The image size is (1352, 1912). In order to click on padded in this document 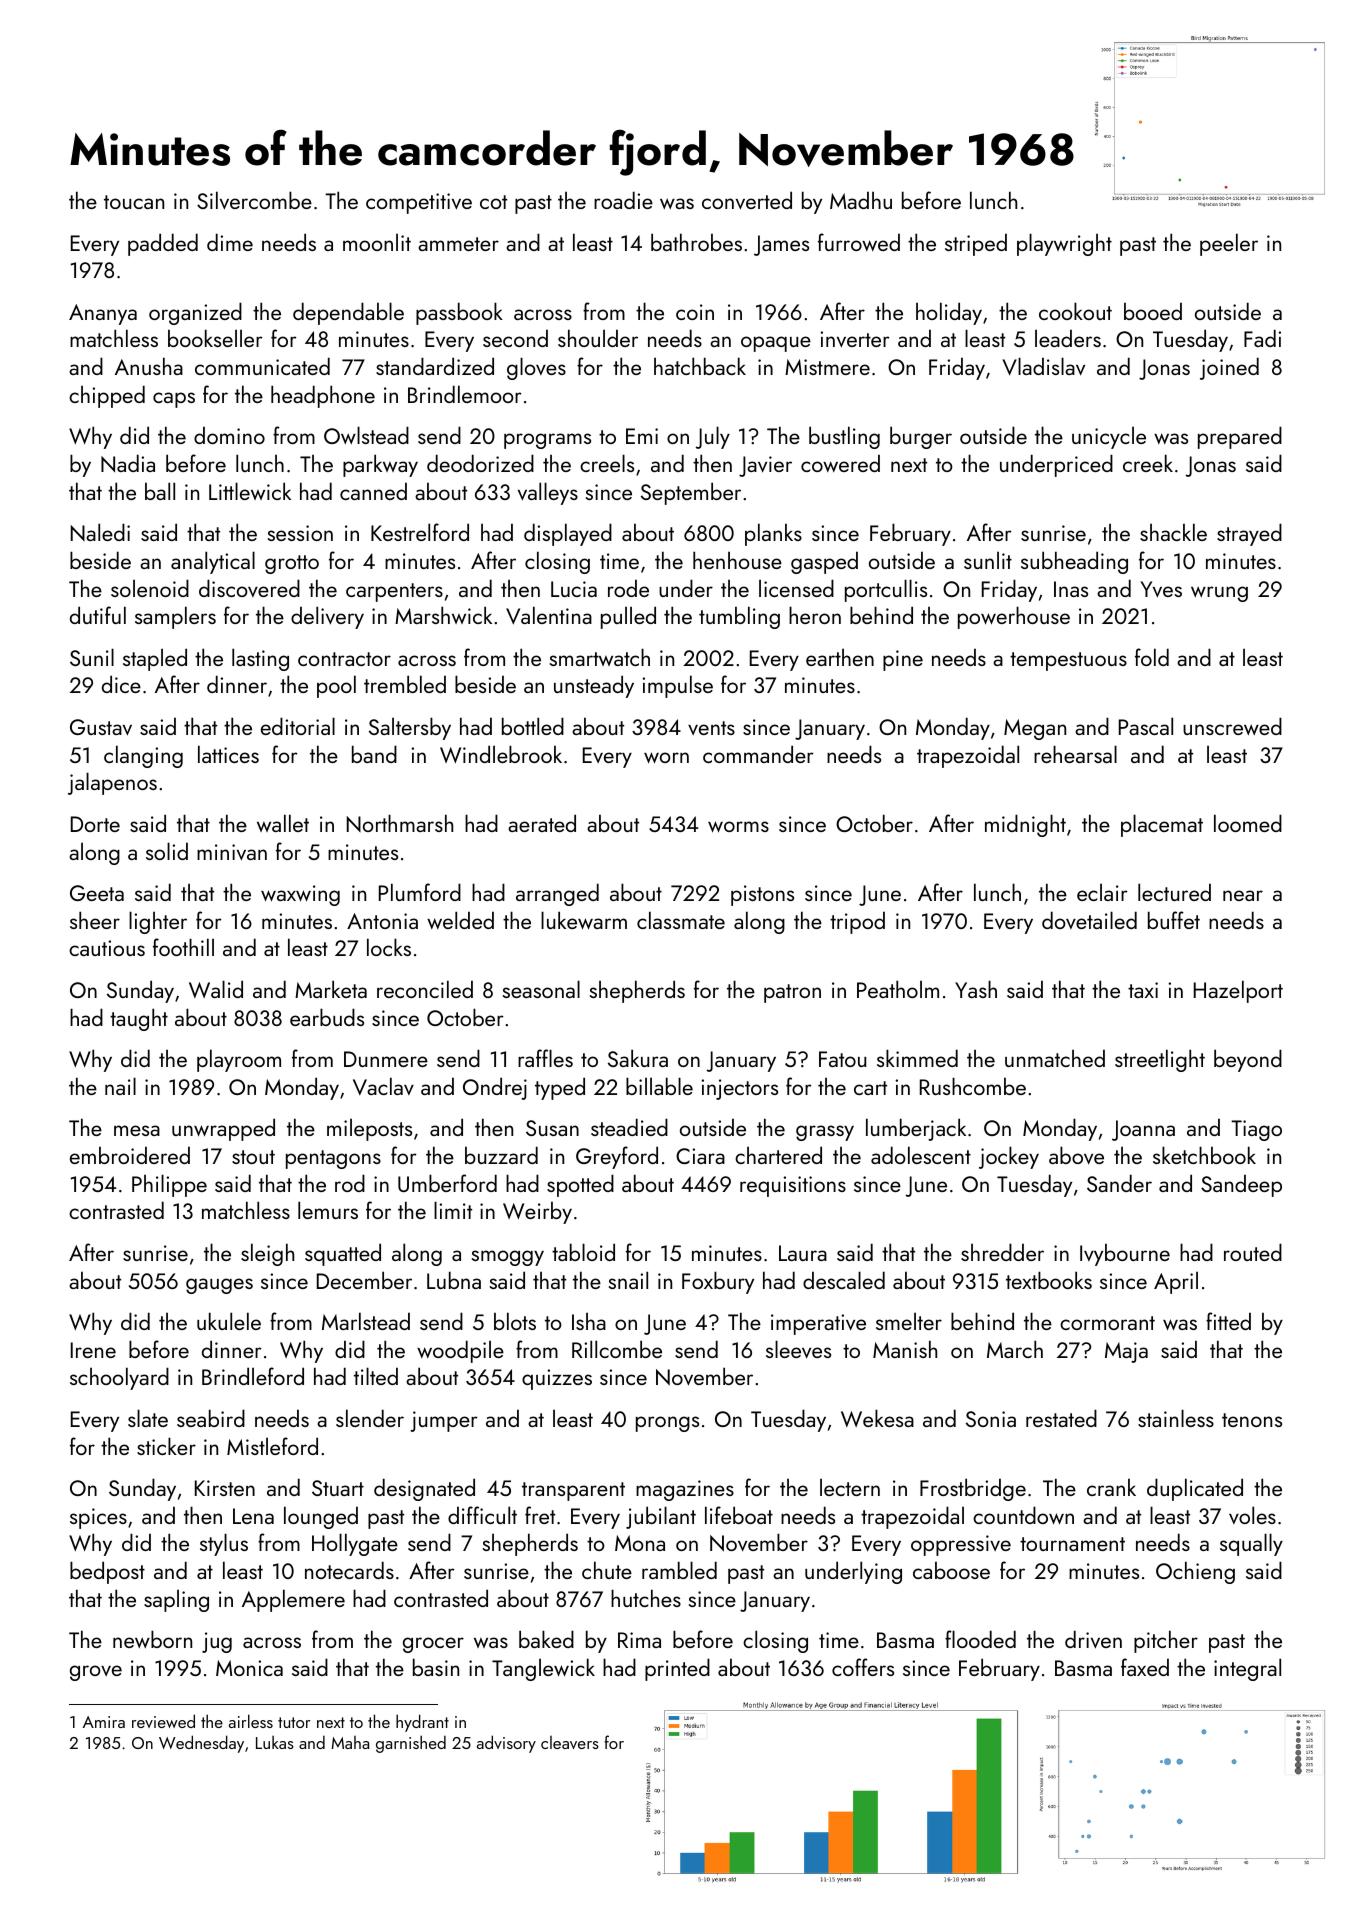, I will do `click(163, 244)`.
